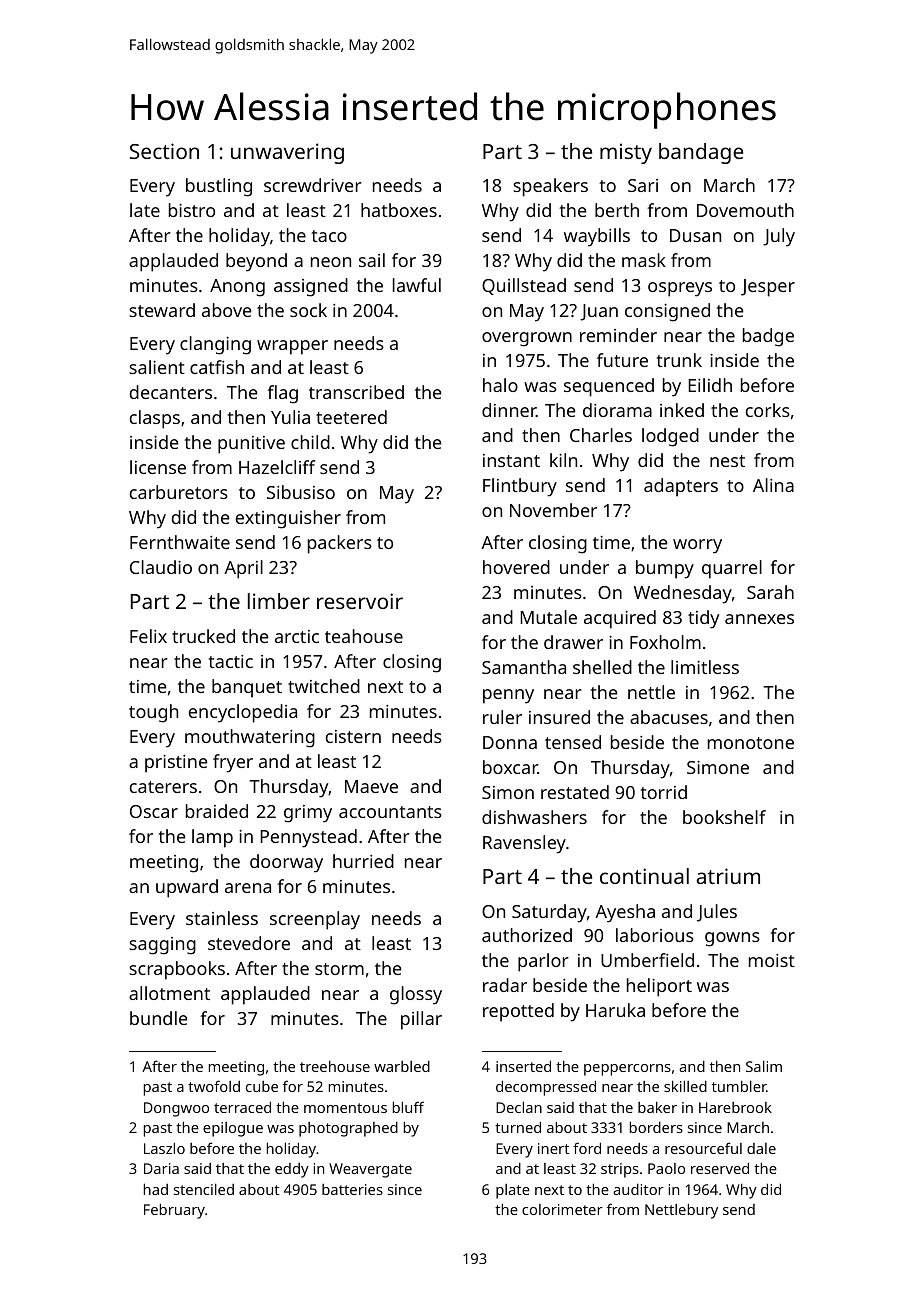  I want to click on Alina, so click(773, 485).
